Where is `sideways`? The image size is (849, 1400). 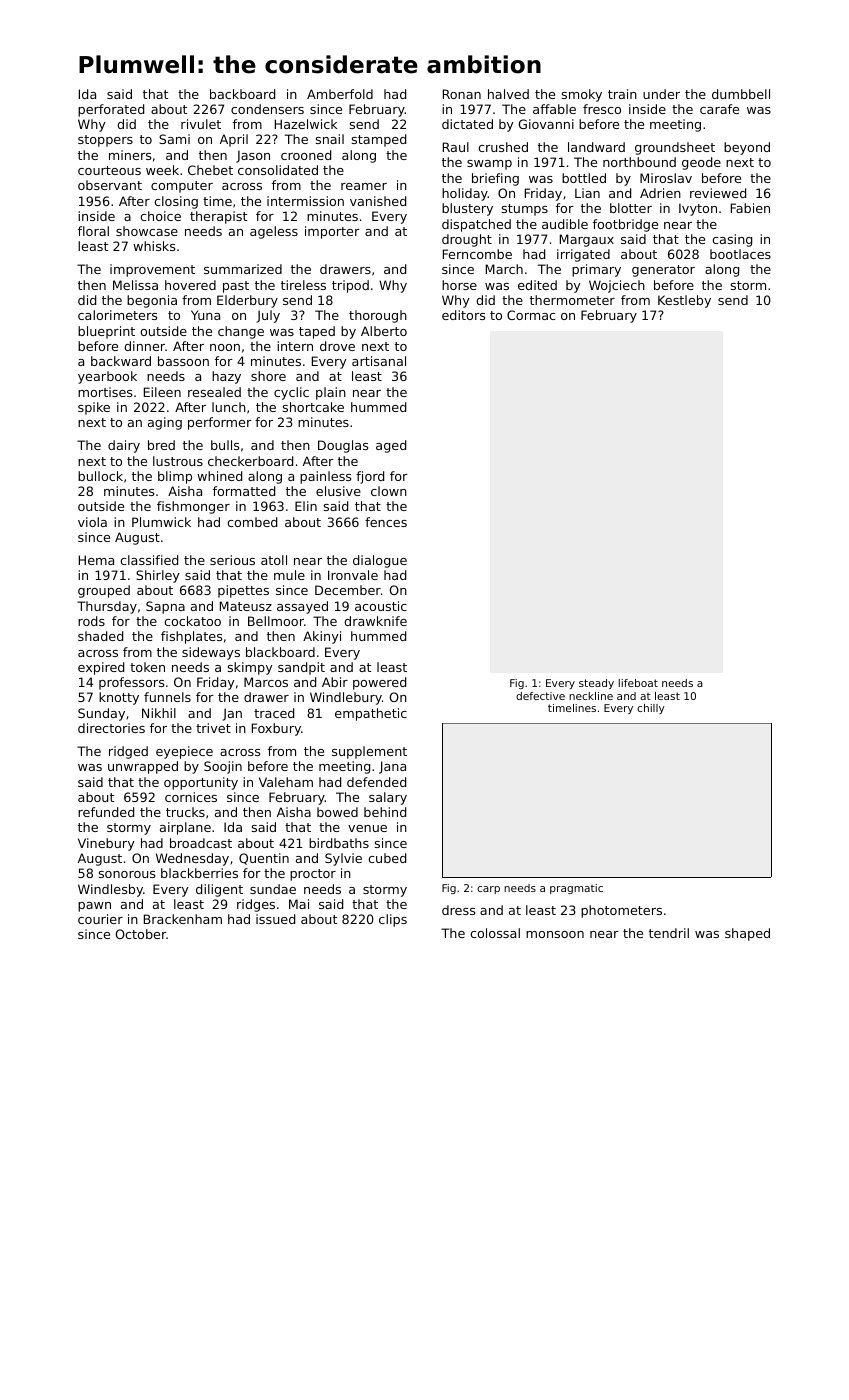
sideways is located at coordinates (211, 653).
